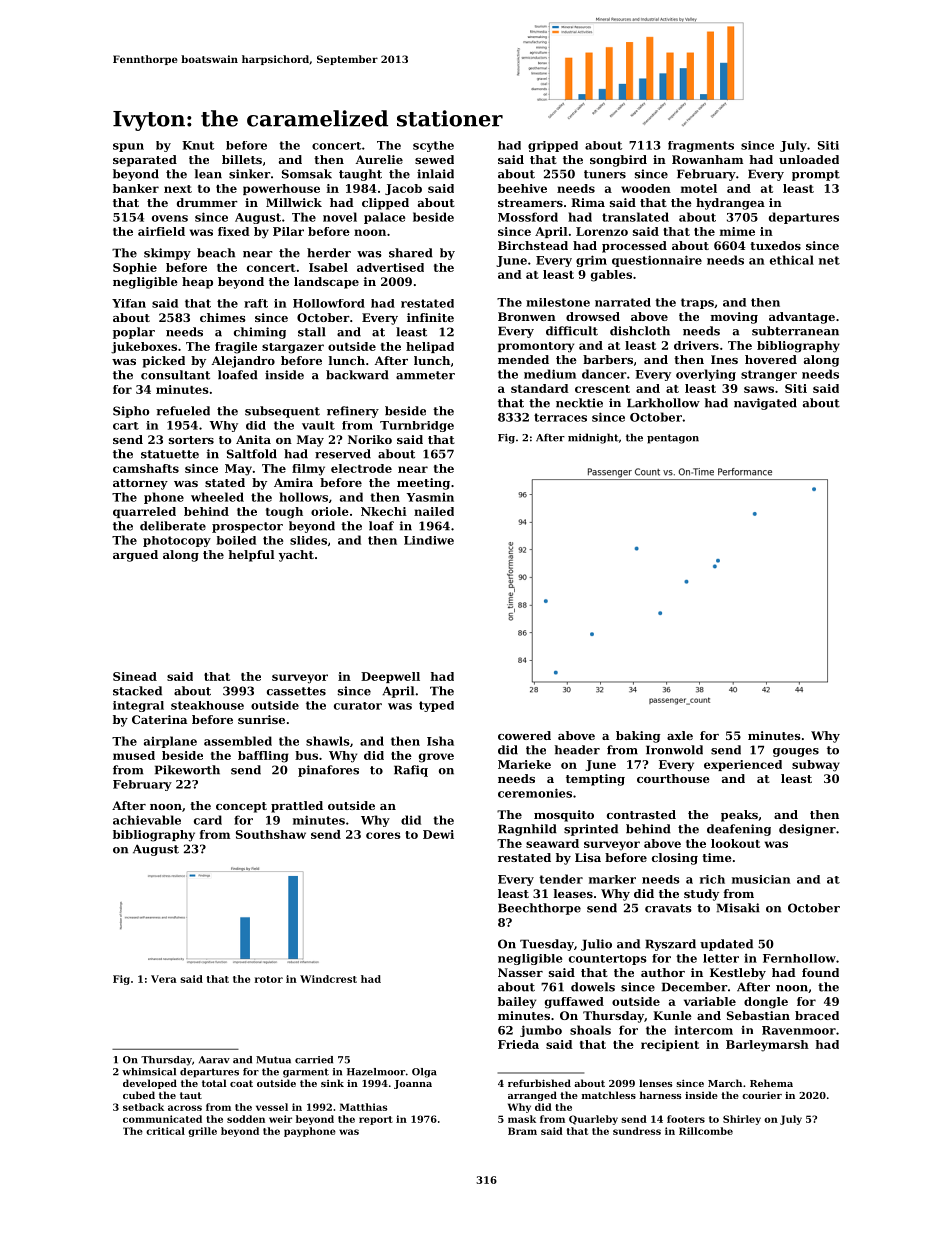 This screenshot has height=1233, width=952. I want to click on cores, so click(383, 835).
